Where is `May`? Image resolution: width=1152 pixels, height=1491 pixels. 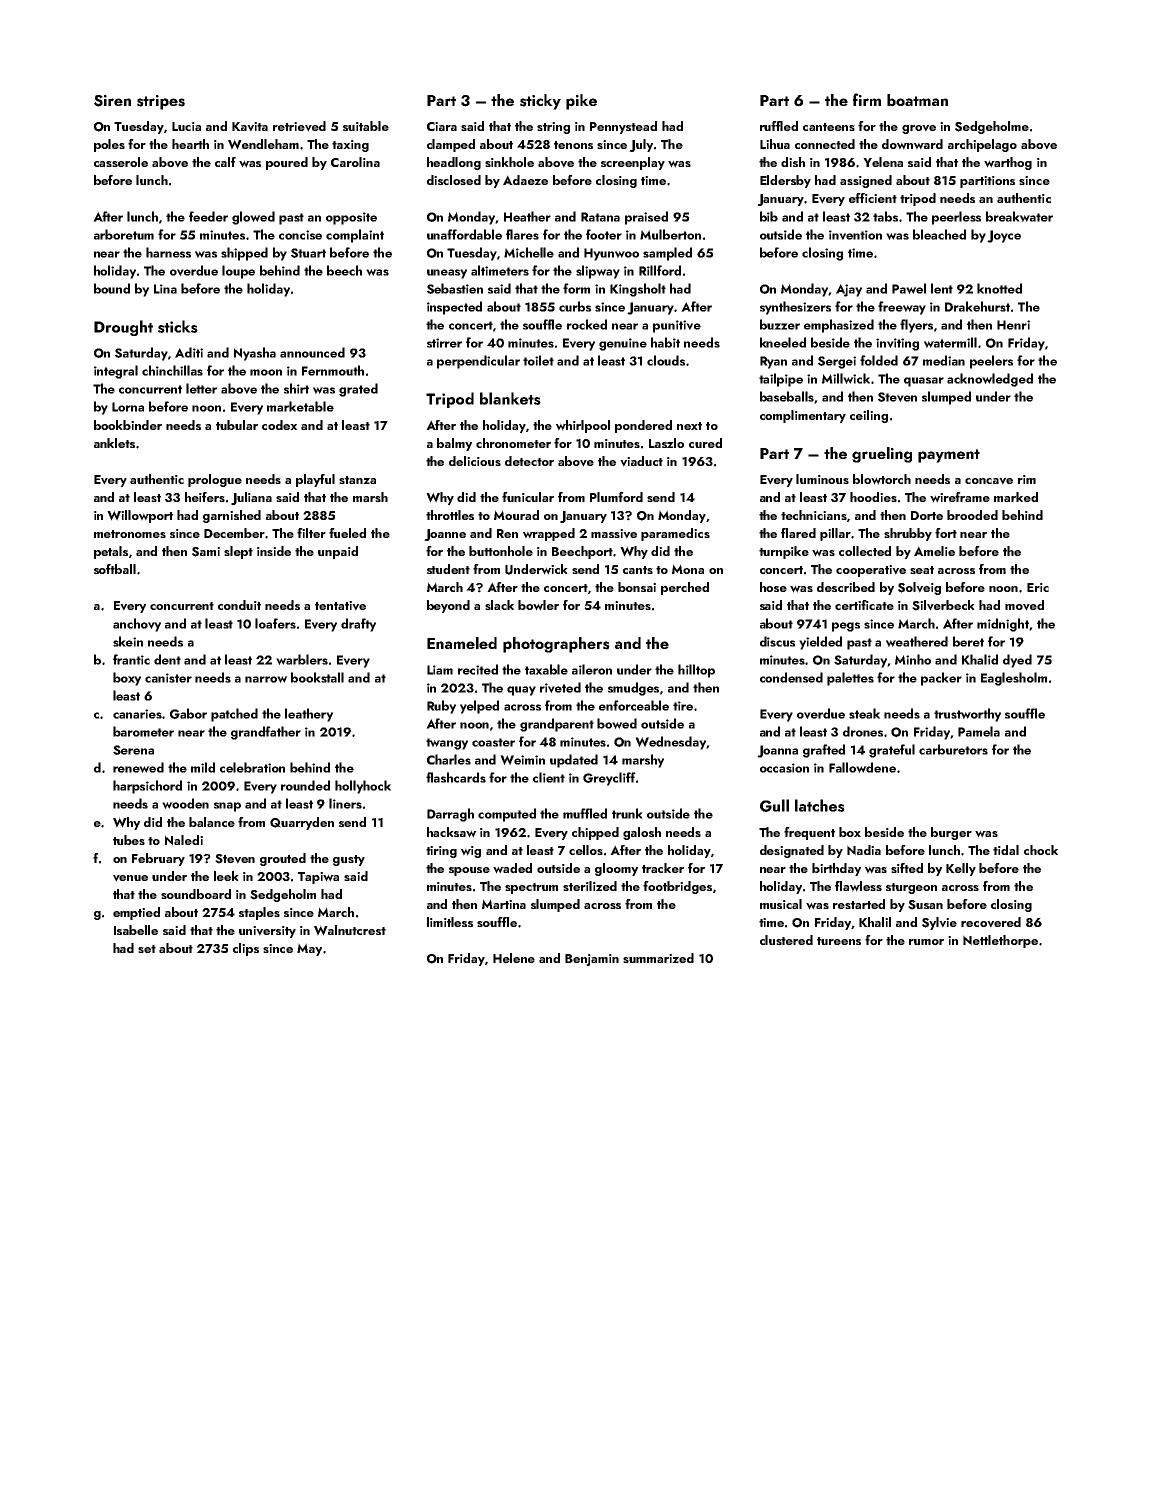
May is located at coordinates (309, 949).
